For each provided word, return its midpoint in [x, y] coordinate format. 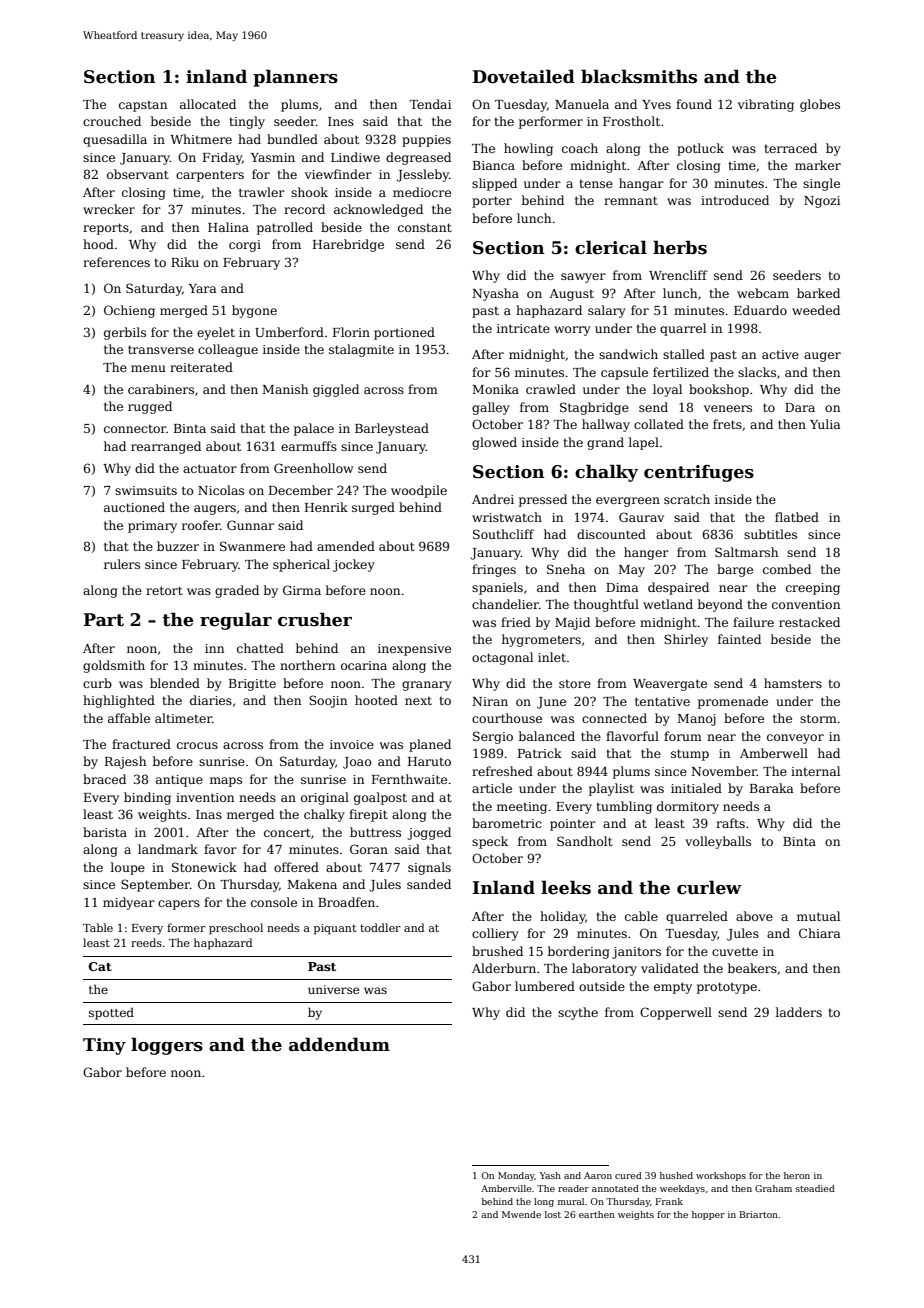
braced [104, 779]
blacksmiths [639, 76]
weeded [816, 310]
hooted [376, 700]
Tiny [104, 1046]
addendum [339, 1044]
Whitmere [201, 139]
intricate [523, 328]
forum [683, 736]
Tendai [430, 104]
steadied [815, 1188]
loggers [167, 1046]
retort [164, 590]
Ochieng [129, 311]
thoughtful [606, 605]
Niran [490, 701]
